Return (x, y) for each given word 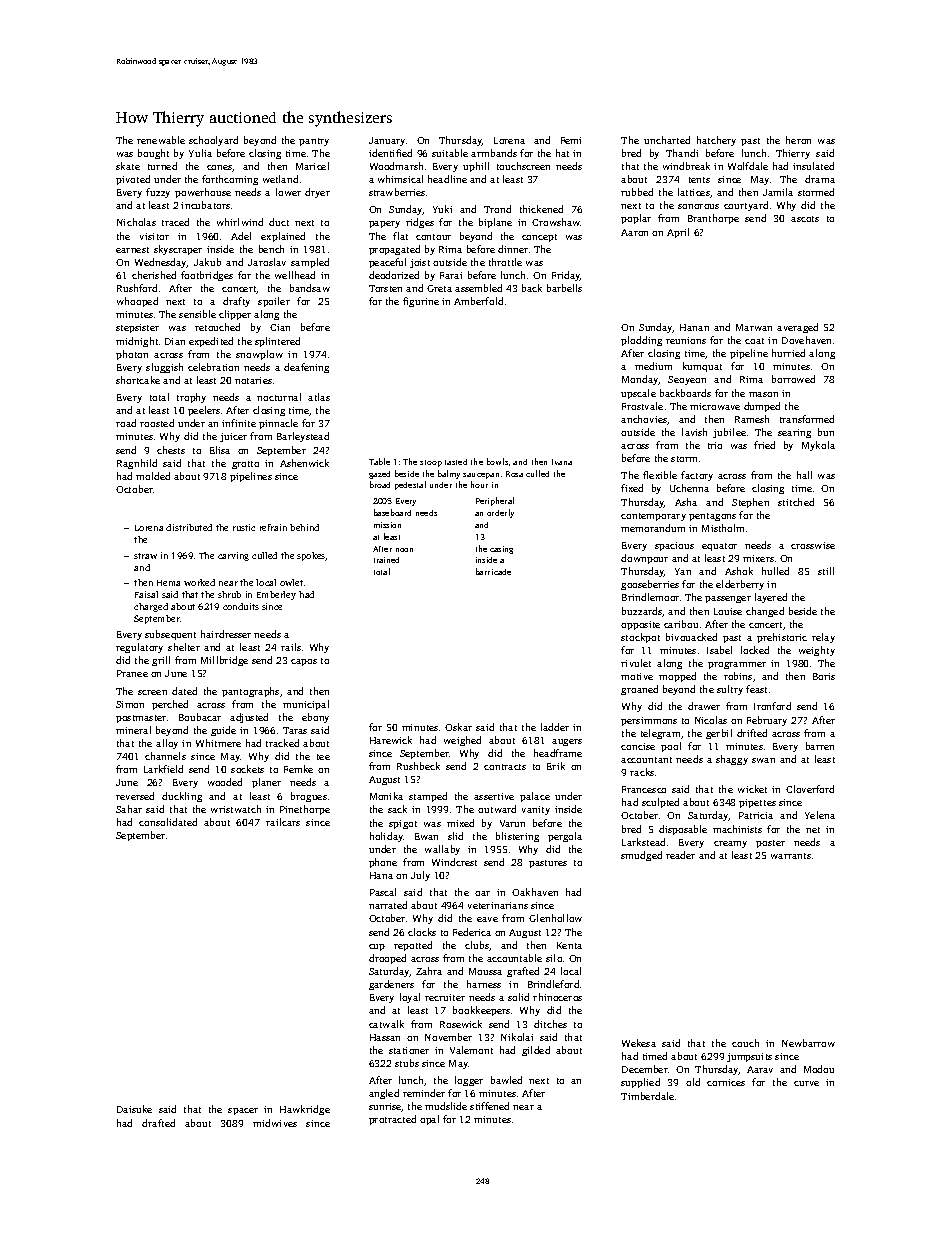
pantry (314, 142)
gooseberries (650, 585)
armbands (494, 153)
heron (798, 140)
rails (291, 647)
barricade (493, 571)
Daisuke (134, 1109)
